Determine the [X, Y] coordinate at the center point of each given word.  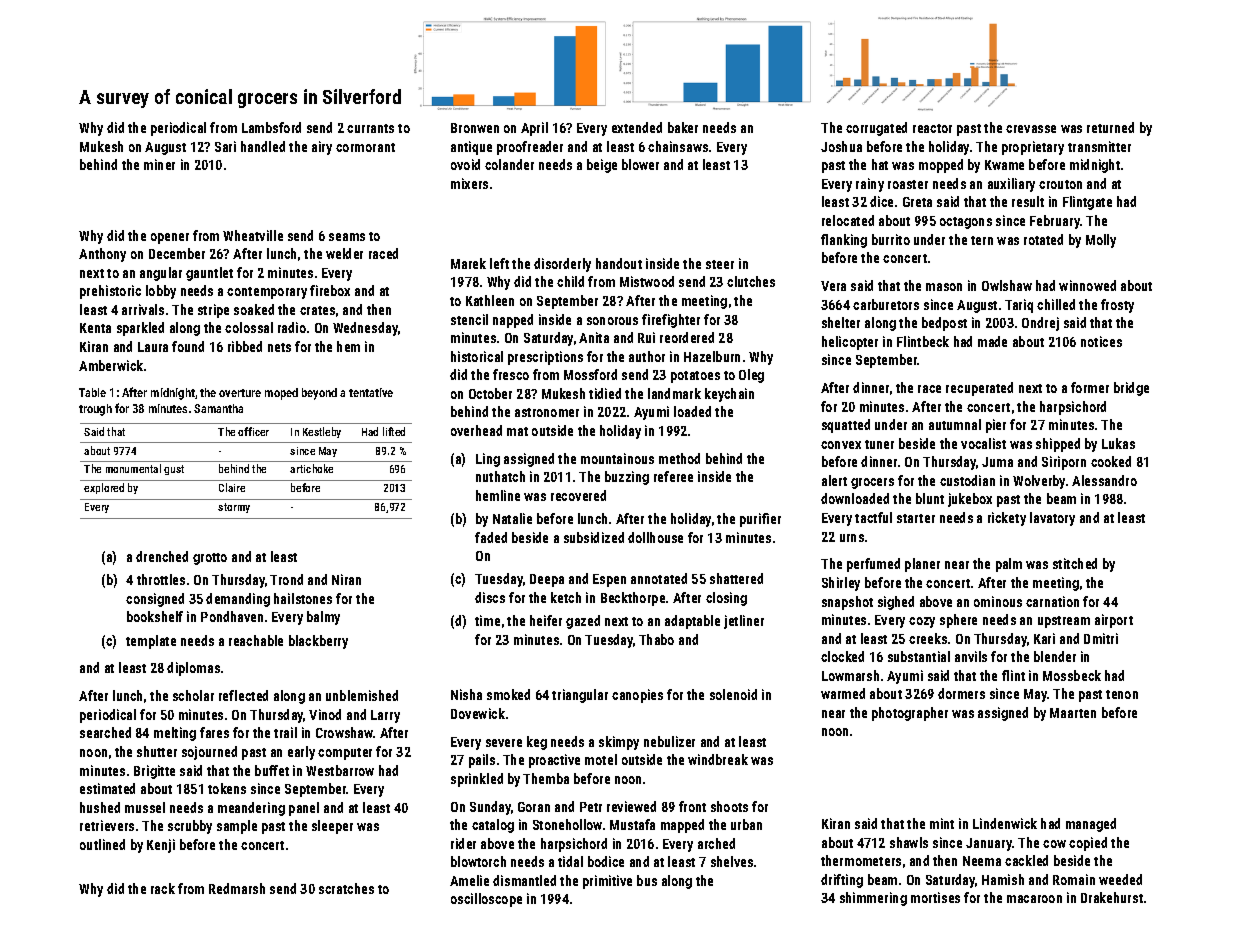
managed [1091, 825]
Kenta [95, 328]
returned [1110, 127]
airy [322, 148]
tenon [1122, 694]
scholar [193, 695]
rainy [870, 185]
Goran [534, 807]
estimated [107, 788]
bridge [1131, 389]
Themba [546, 778]
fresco [511, 374]
